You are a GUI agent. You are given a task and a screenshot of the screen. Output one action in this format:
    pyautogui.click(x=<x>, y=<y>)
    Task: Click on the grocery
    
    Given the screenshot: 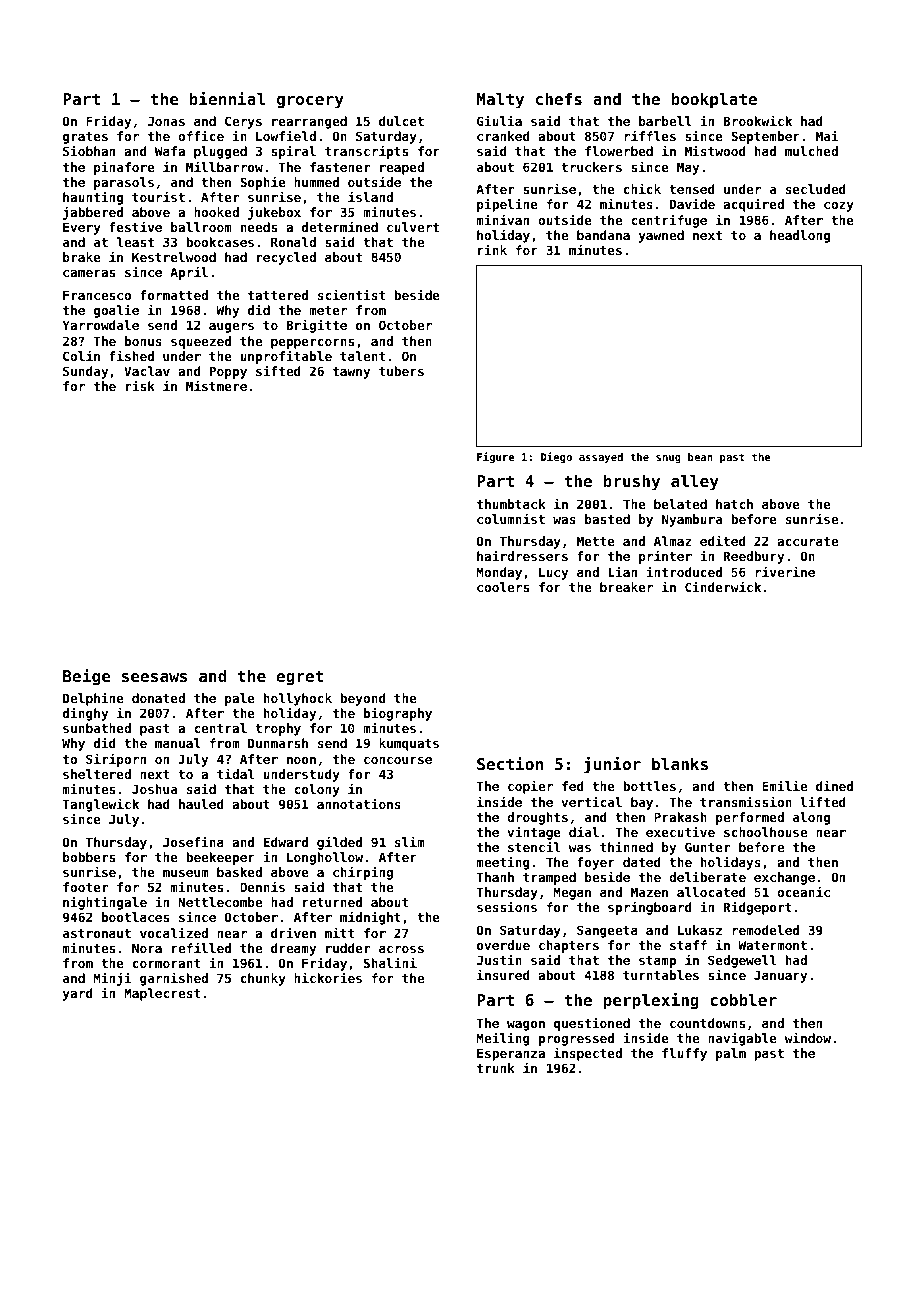 What is the action you would take?
    pyautogui.click(x=310, y=102)
